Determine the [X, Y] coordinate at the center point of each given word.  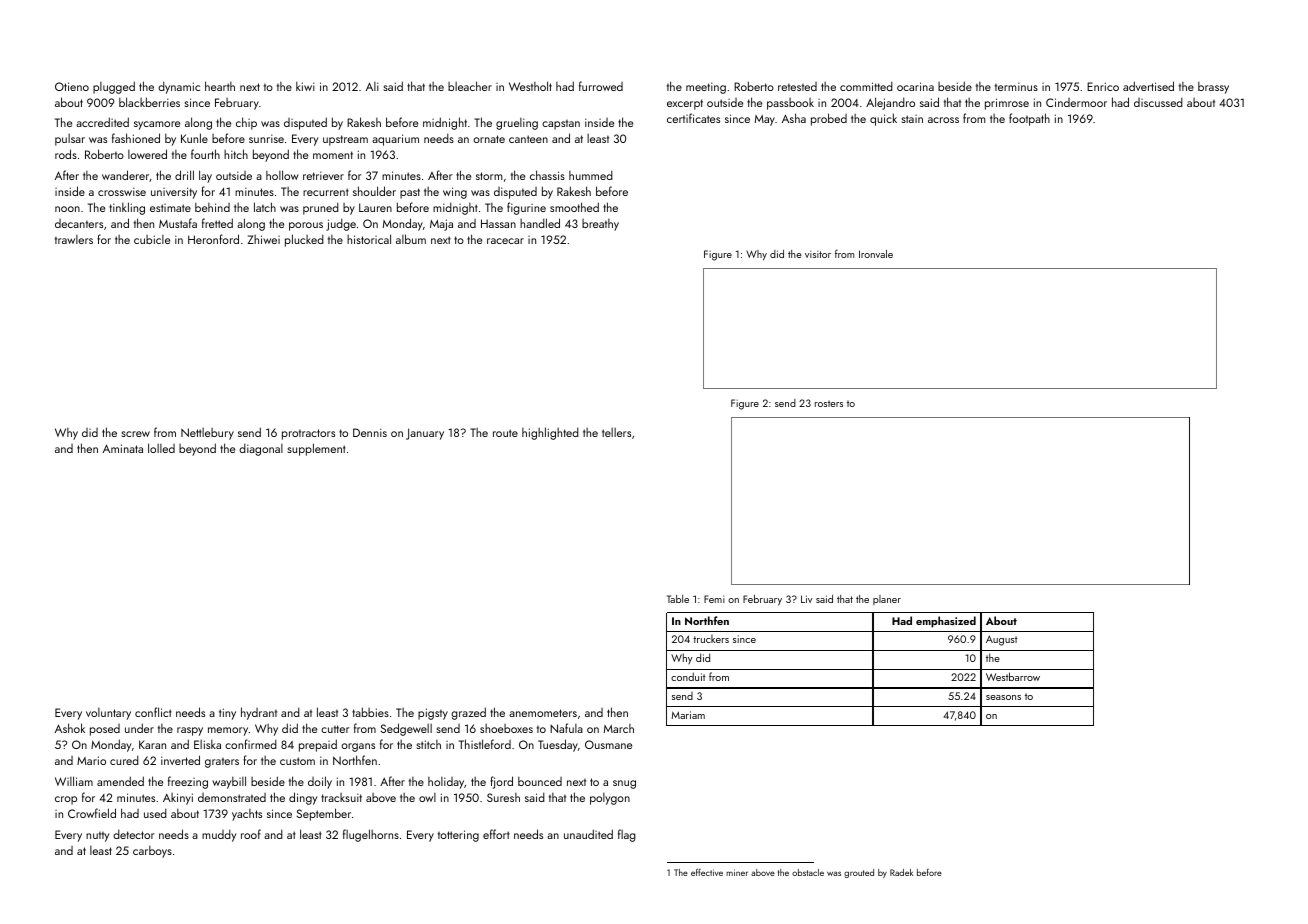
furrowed [601, 86]
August [1001, 640]
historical [369, 239]
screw [135, 434]
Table [678, 599]
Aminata [123, 448]
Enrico [1103, 86]
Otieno [72, 86]
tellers [616, 432]
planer [887, 600]
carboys [152, 852]
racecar [505, 241]
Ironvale [876, 254]
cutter [335, 729]
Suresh [503, 797]
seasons [1003, 697]
